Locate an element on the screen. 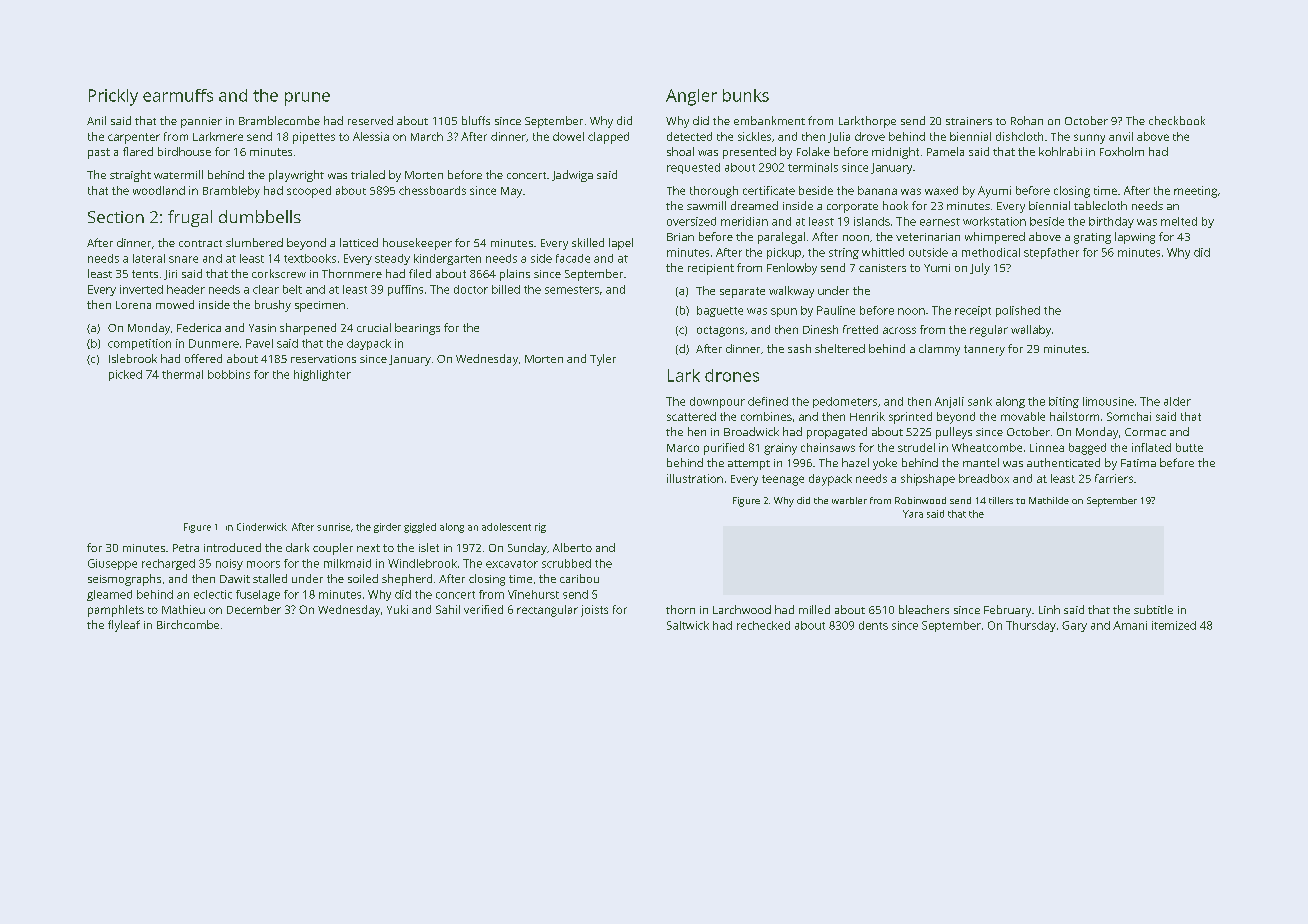 The image size is (1308, 924). Prickly is located at coordinates (113, 97).
